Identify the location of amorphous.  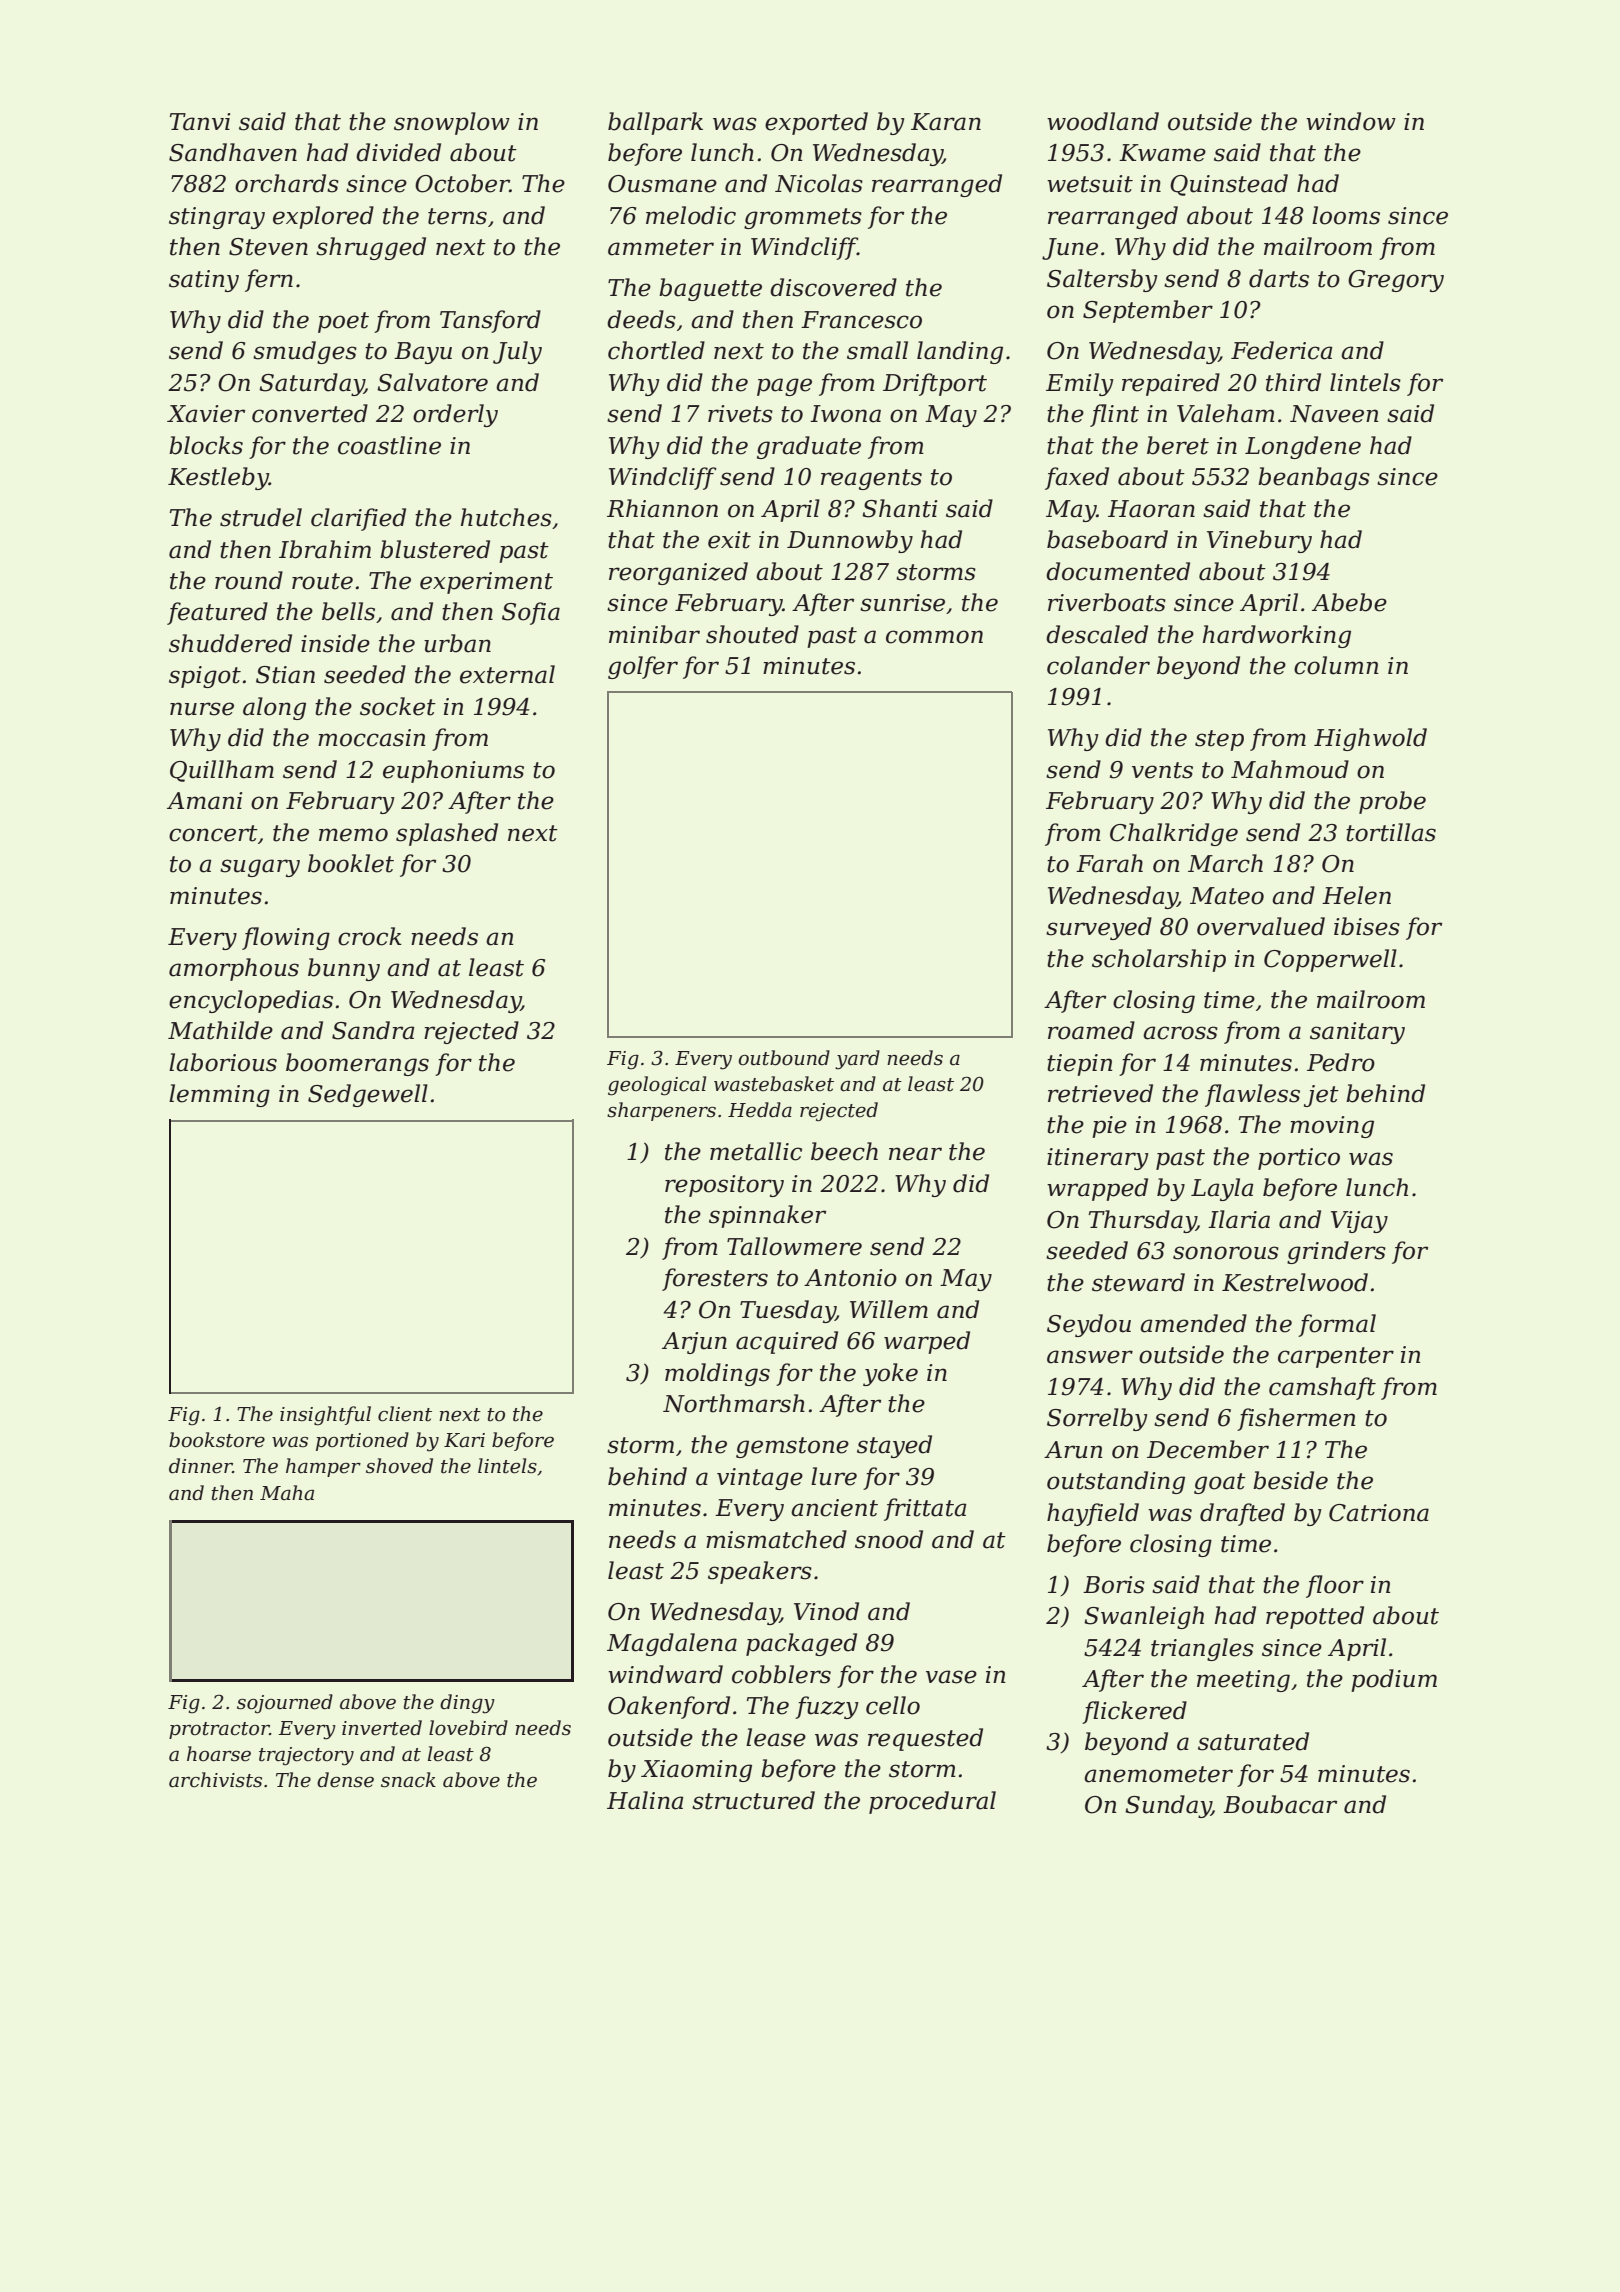
(234, 969).
